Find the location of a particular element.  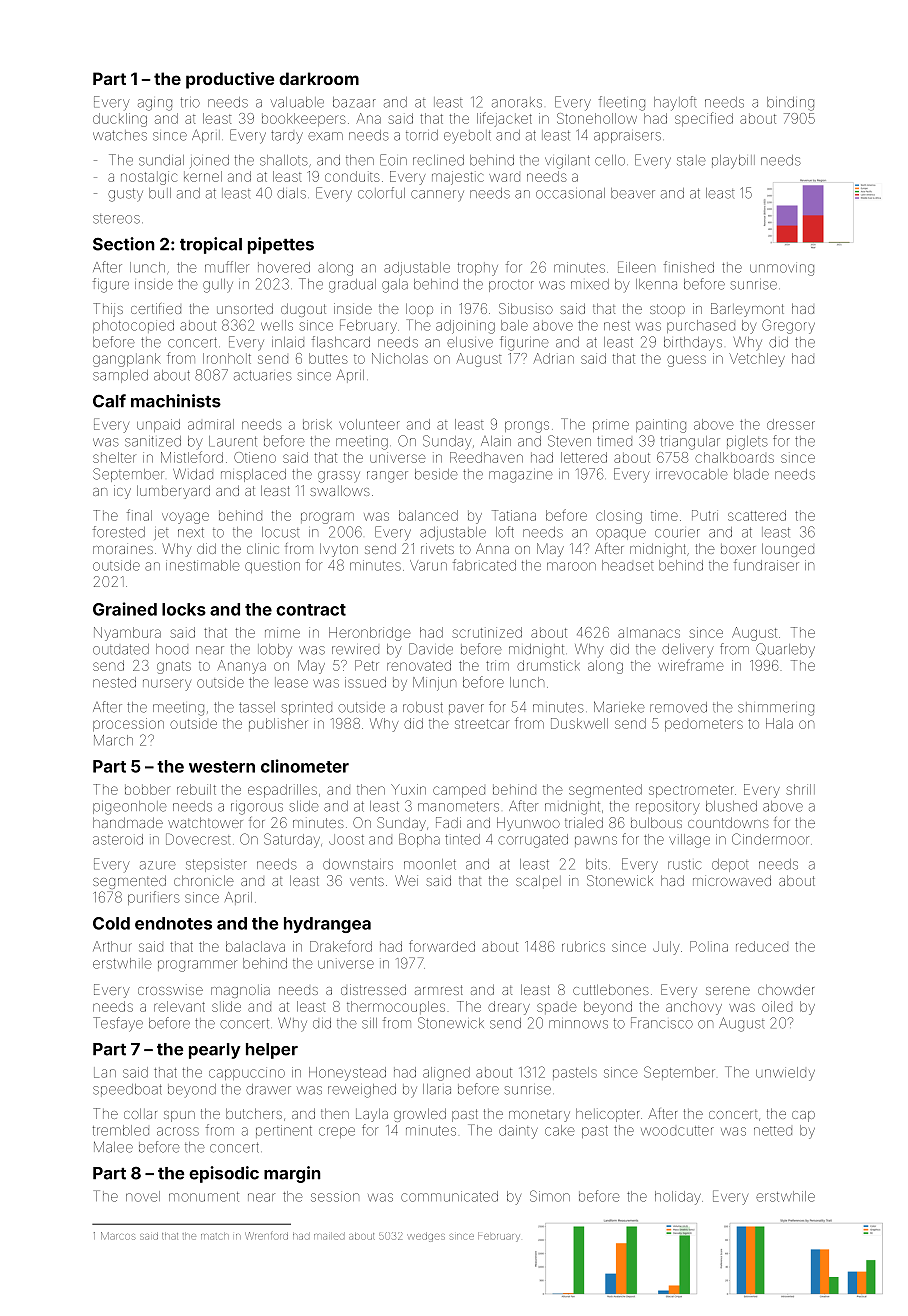

scrutinized is located at coordinates (487, 632).
